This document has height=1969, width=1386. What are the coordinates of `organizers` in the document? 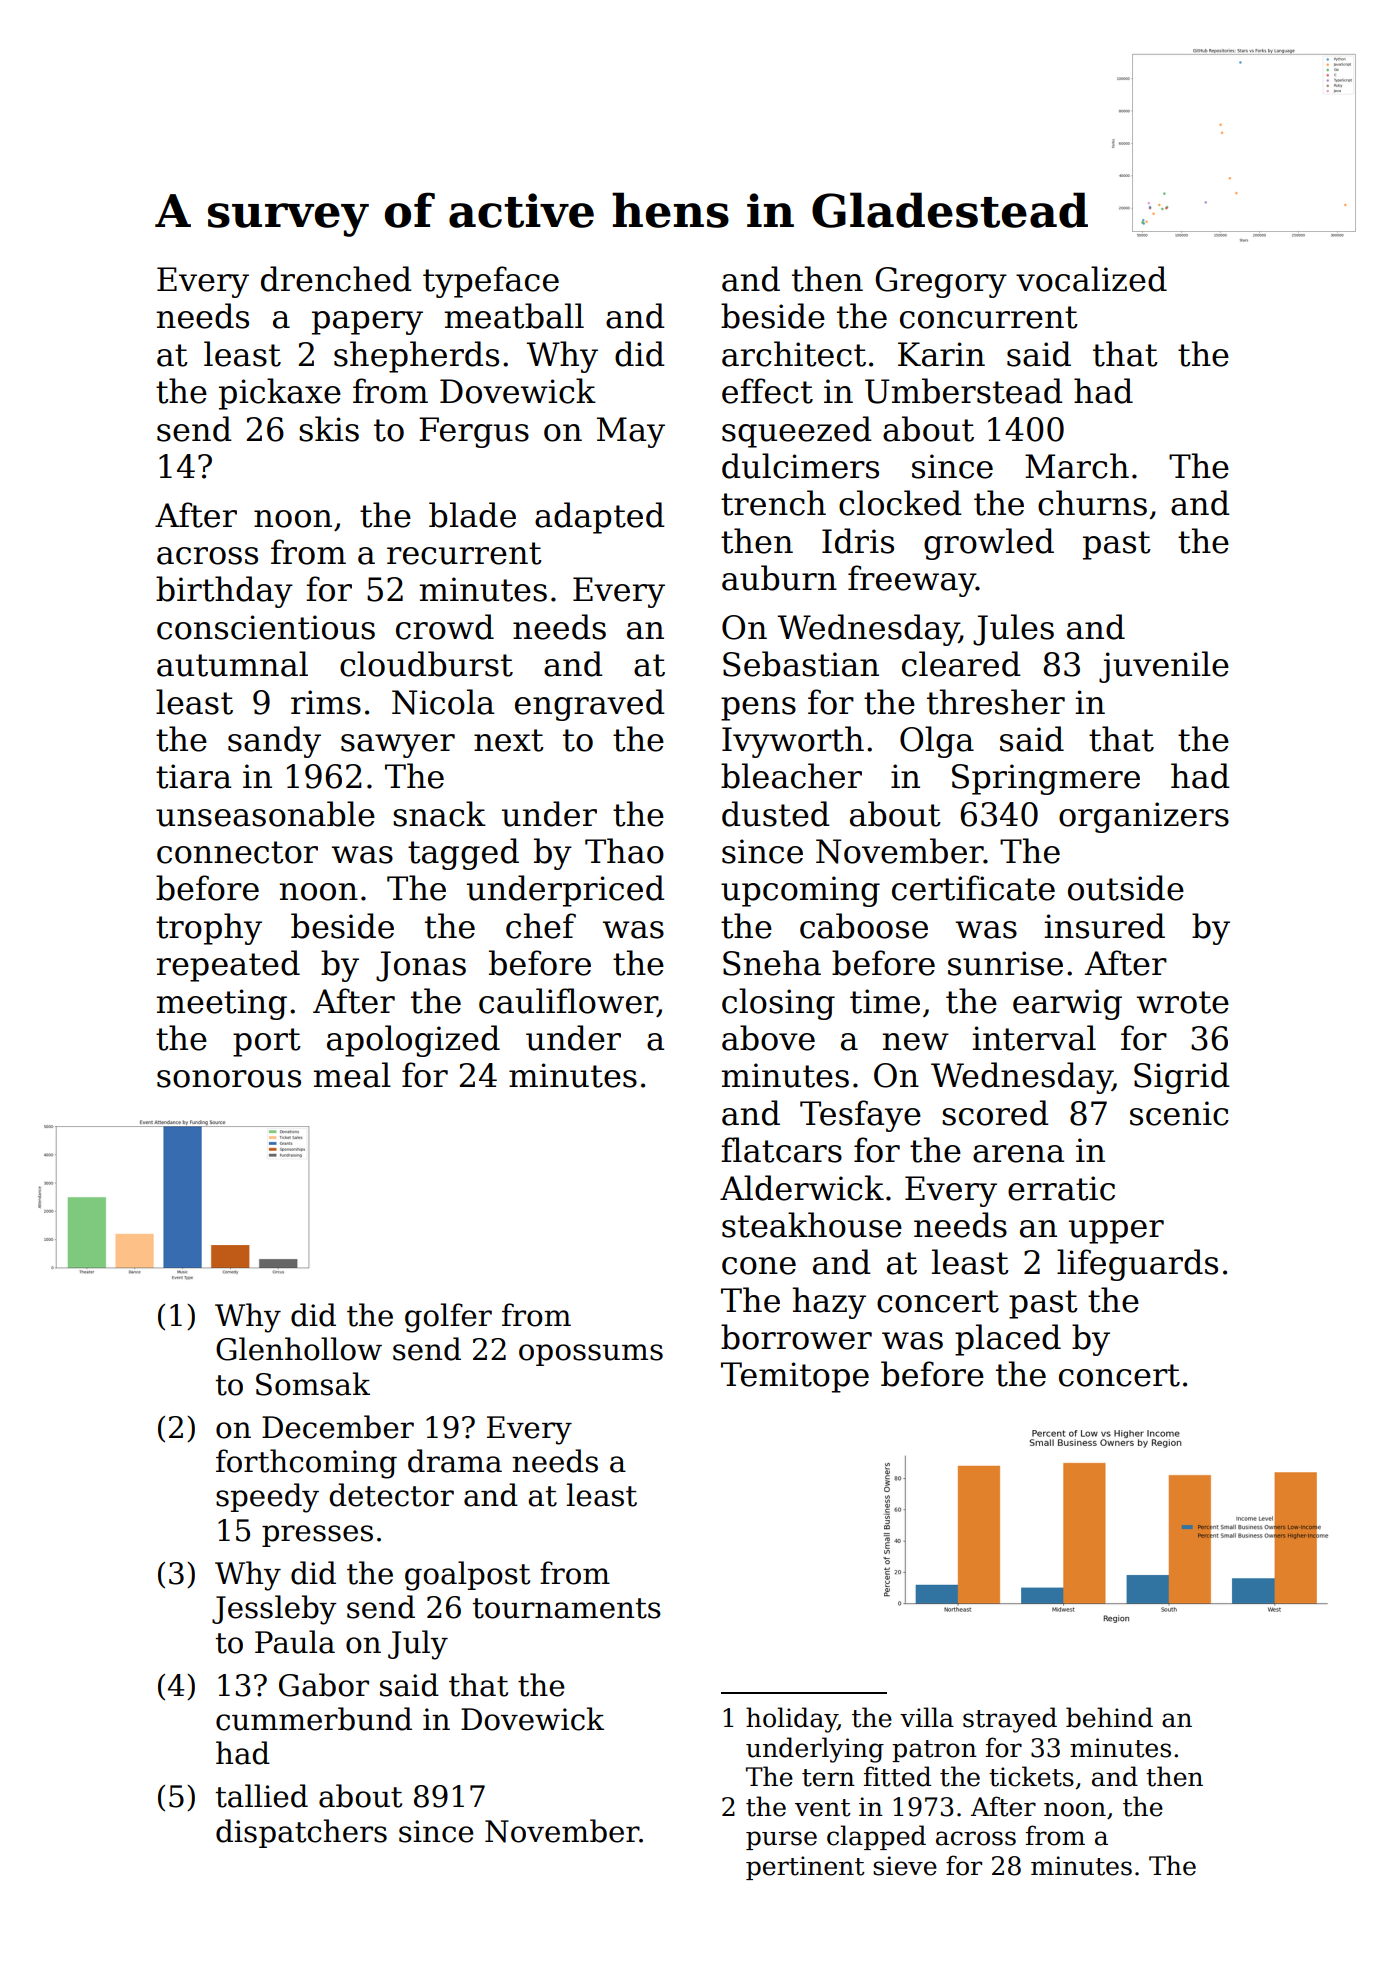 It's located at (1144, 817).
